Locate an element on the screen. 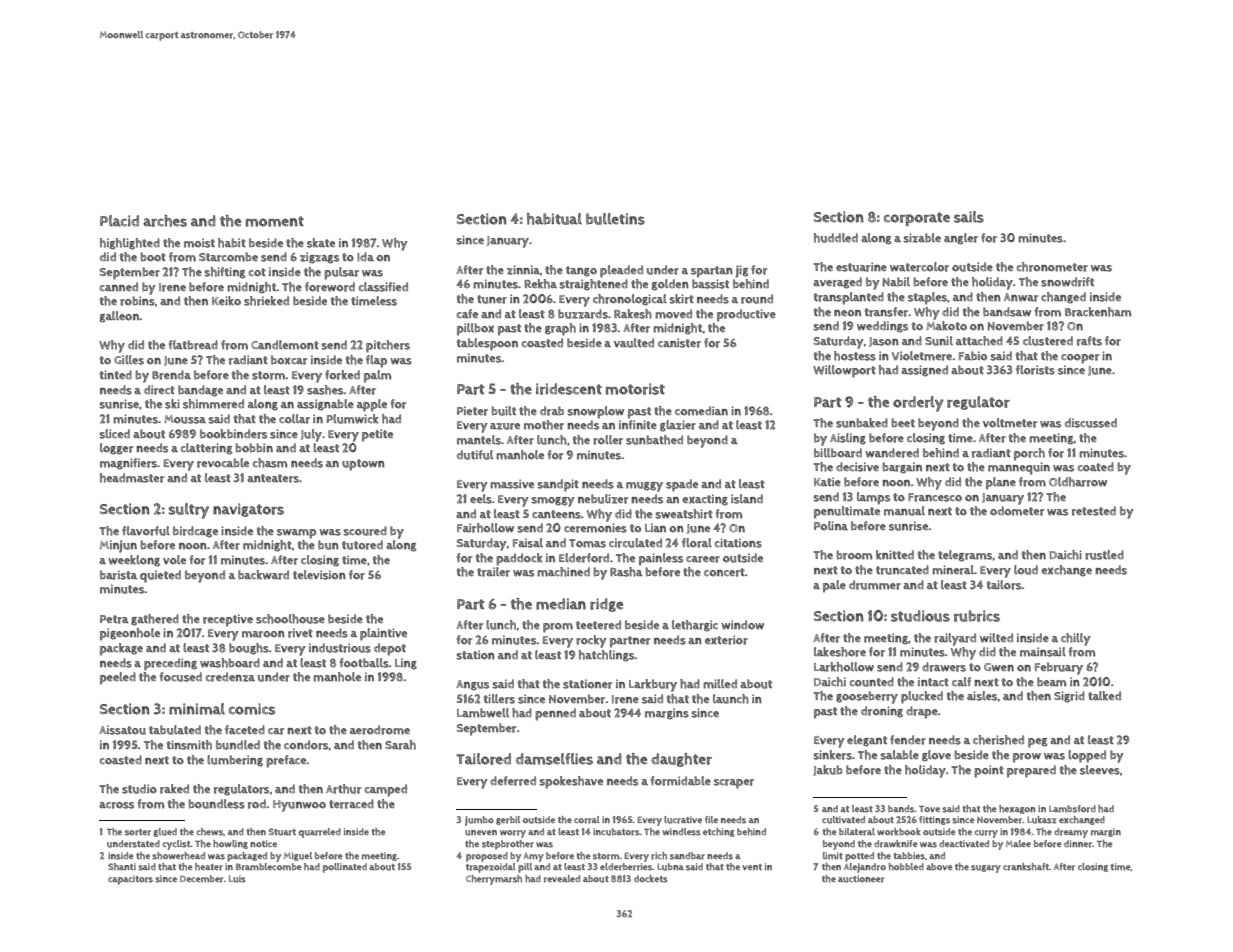 Image resolution: width=1233 pixels, height=952 pixels. Lian is located at coordinates (655, 527).
